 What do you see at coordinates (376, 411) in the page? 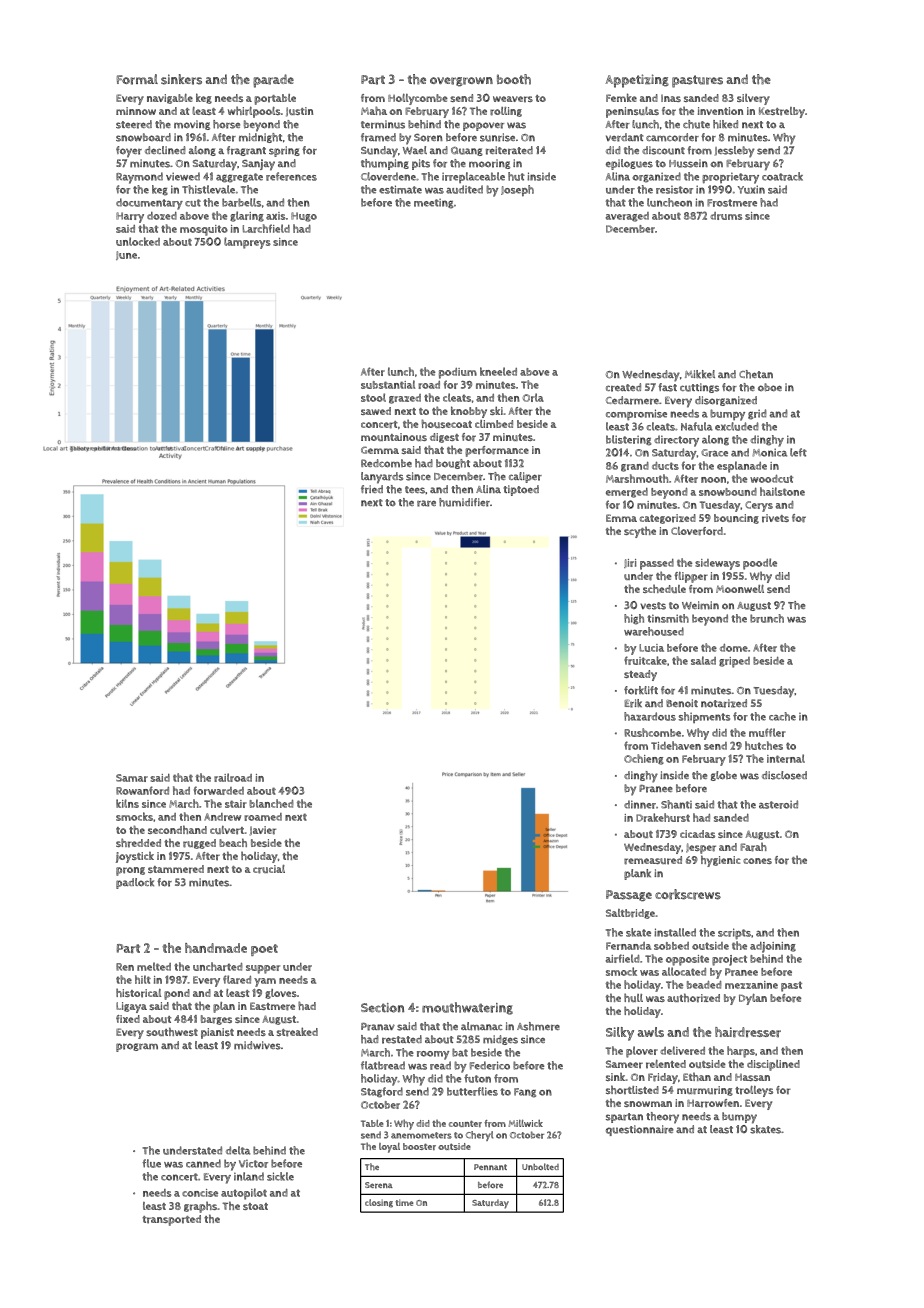
I see `sawed` at bounding box center [376, 411].
